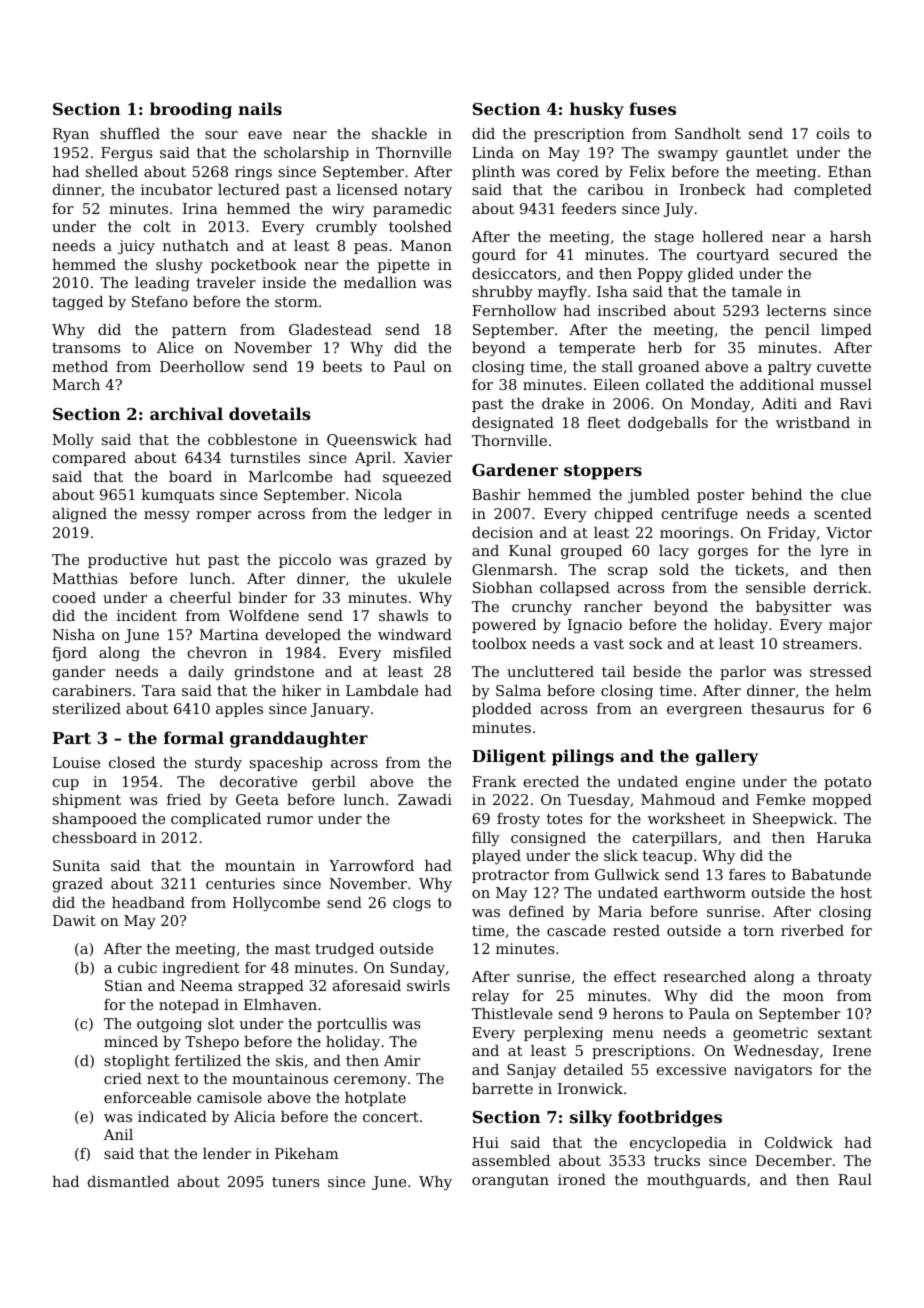 This page has width=924, height=1308. I want to click on mouthguards, so click(696, 1181).
